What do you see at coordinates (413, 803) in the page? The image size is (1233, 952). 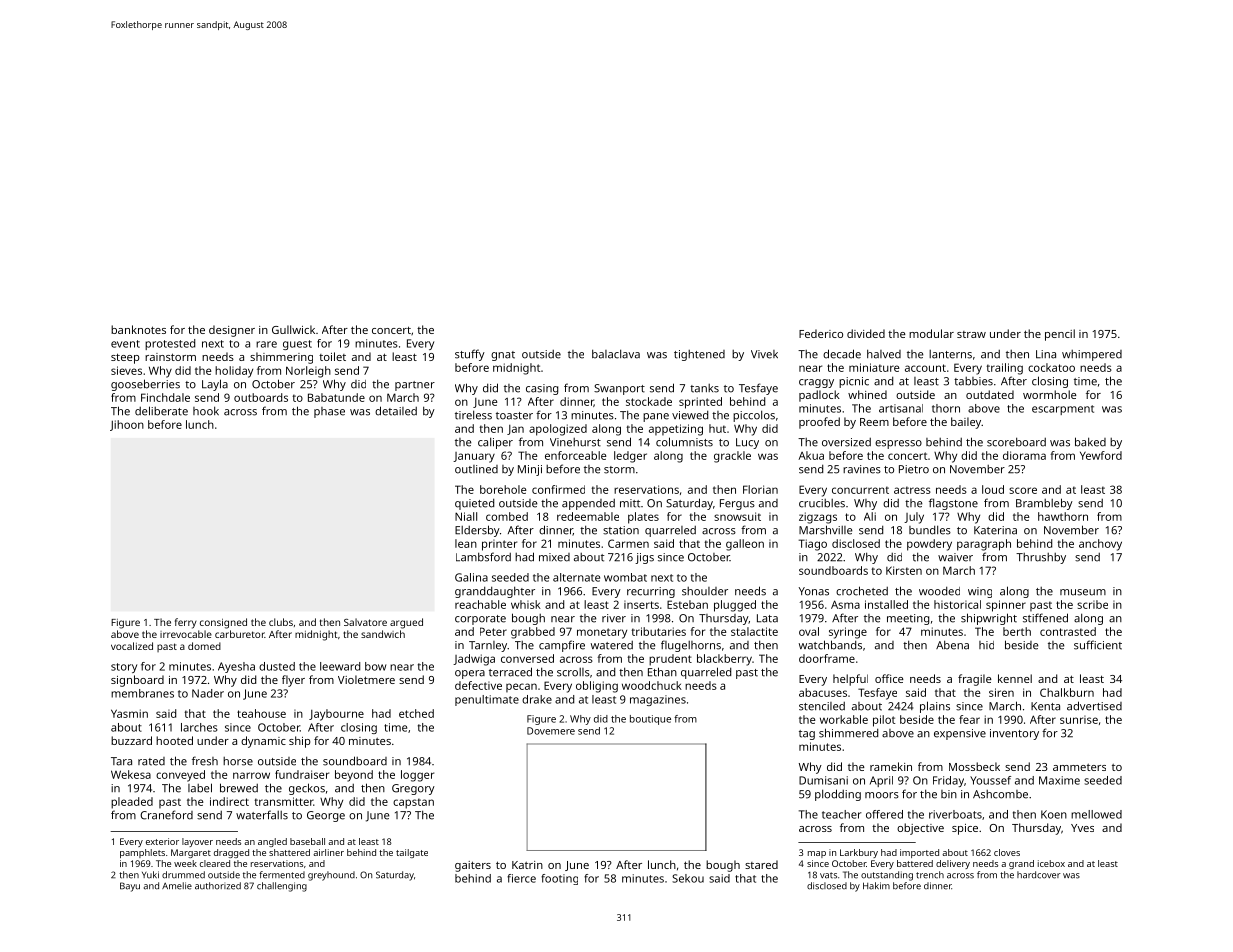 I see `capstan` at bounding box center [413, 803].
